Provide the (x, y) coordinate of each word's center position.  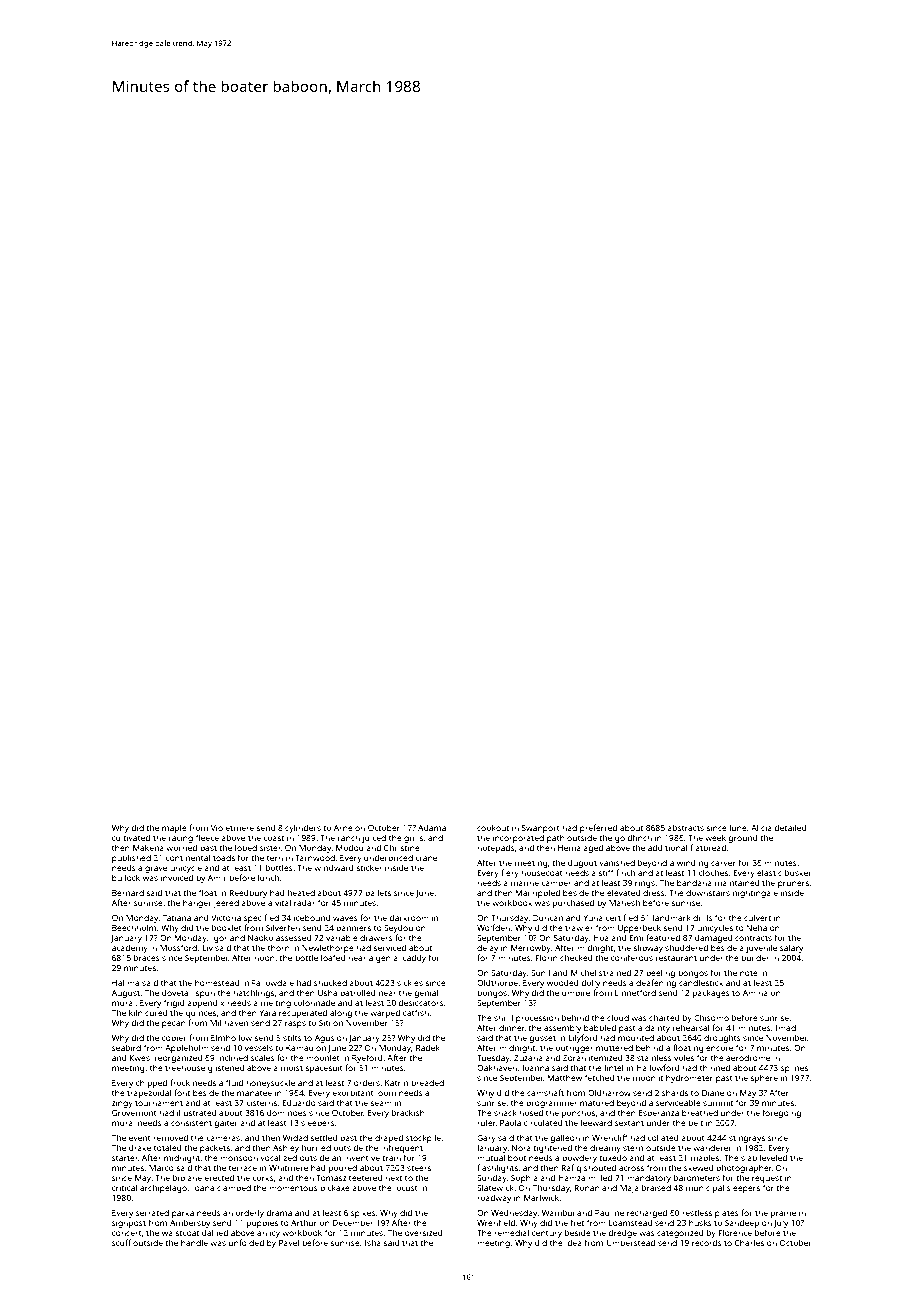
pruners (793, 884)
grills (414, 838)
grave (156, 869)
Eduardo (299, 1102)
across (631, 1168)
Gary (486, 1139)
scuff (121, 1242)
